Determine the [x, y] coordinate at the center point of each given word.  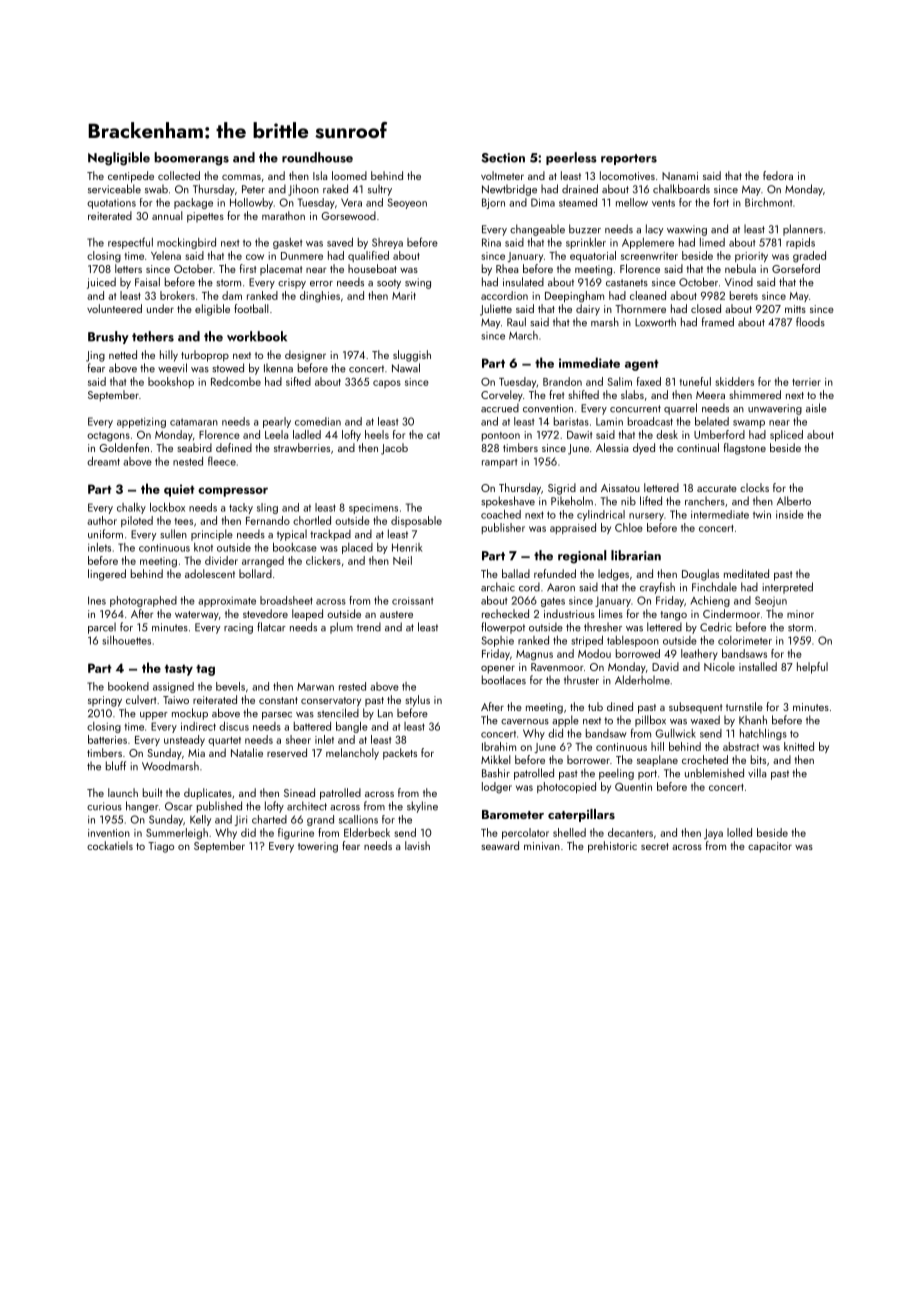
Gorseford [796, 268]
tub [595, 706]
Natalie [247, 752]
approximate [227, 602]
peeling [616, 774]
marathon [283, 215]
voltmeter [502, 175]
